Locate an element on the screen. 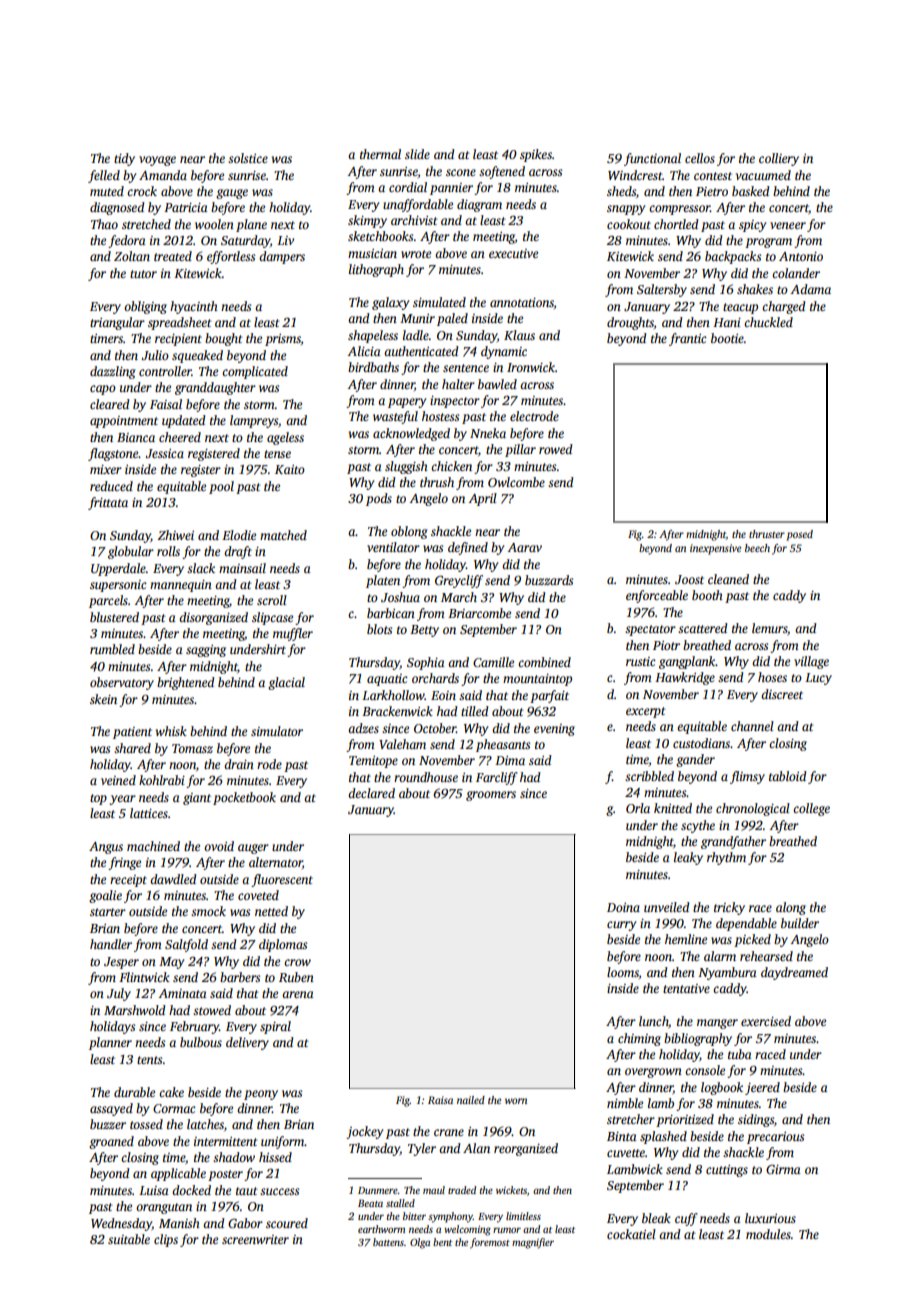  Nneka is located at coordinates (488, 433).
